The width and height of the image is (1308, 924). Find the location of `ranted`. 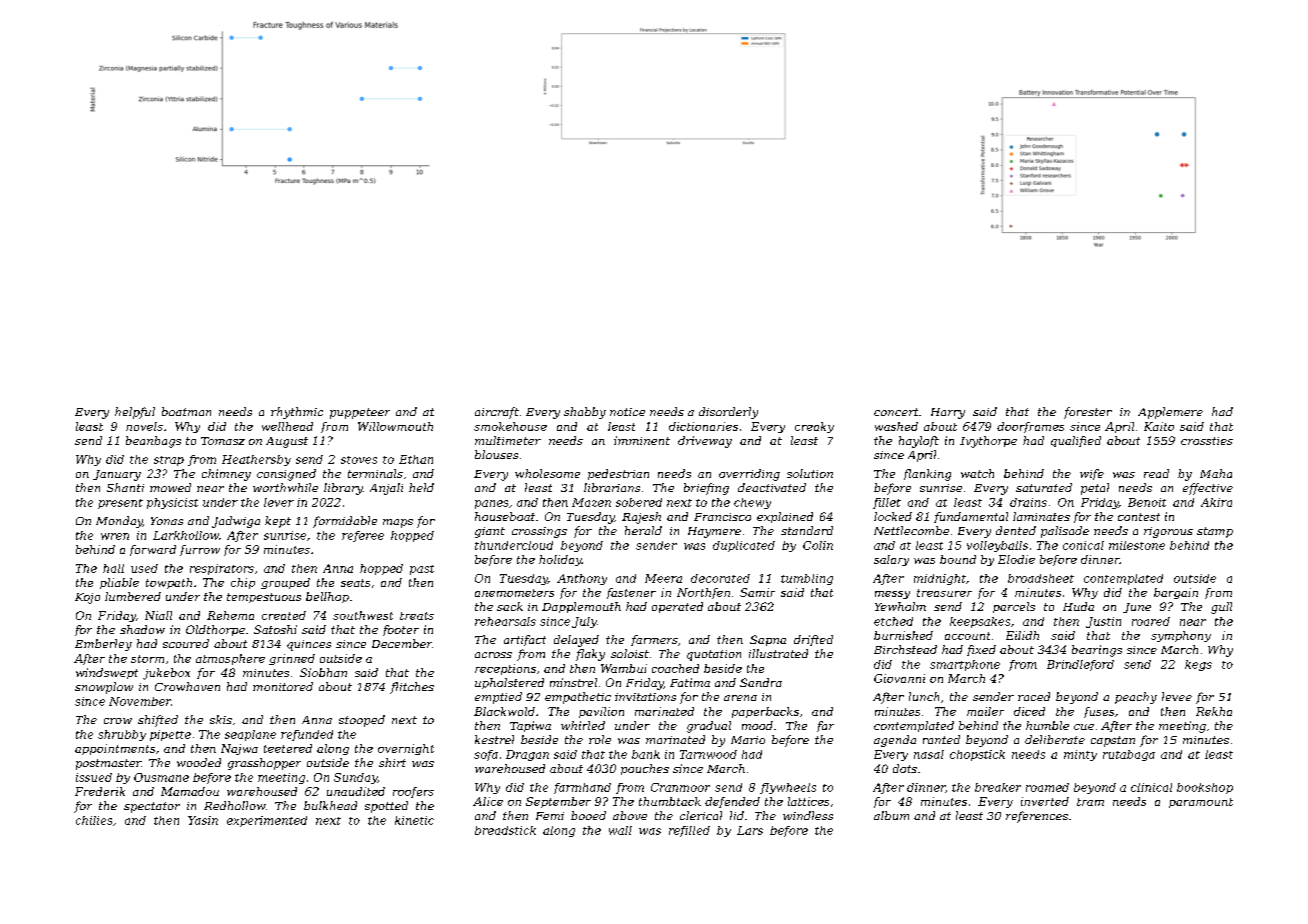

ranted is located at coordinates (941, 739).
